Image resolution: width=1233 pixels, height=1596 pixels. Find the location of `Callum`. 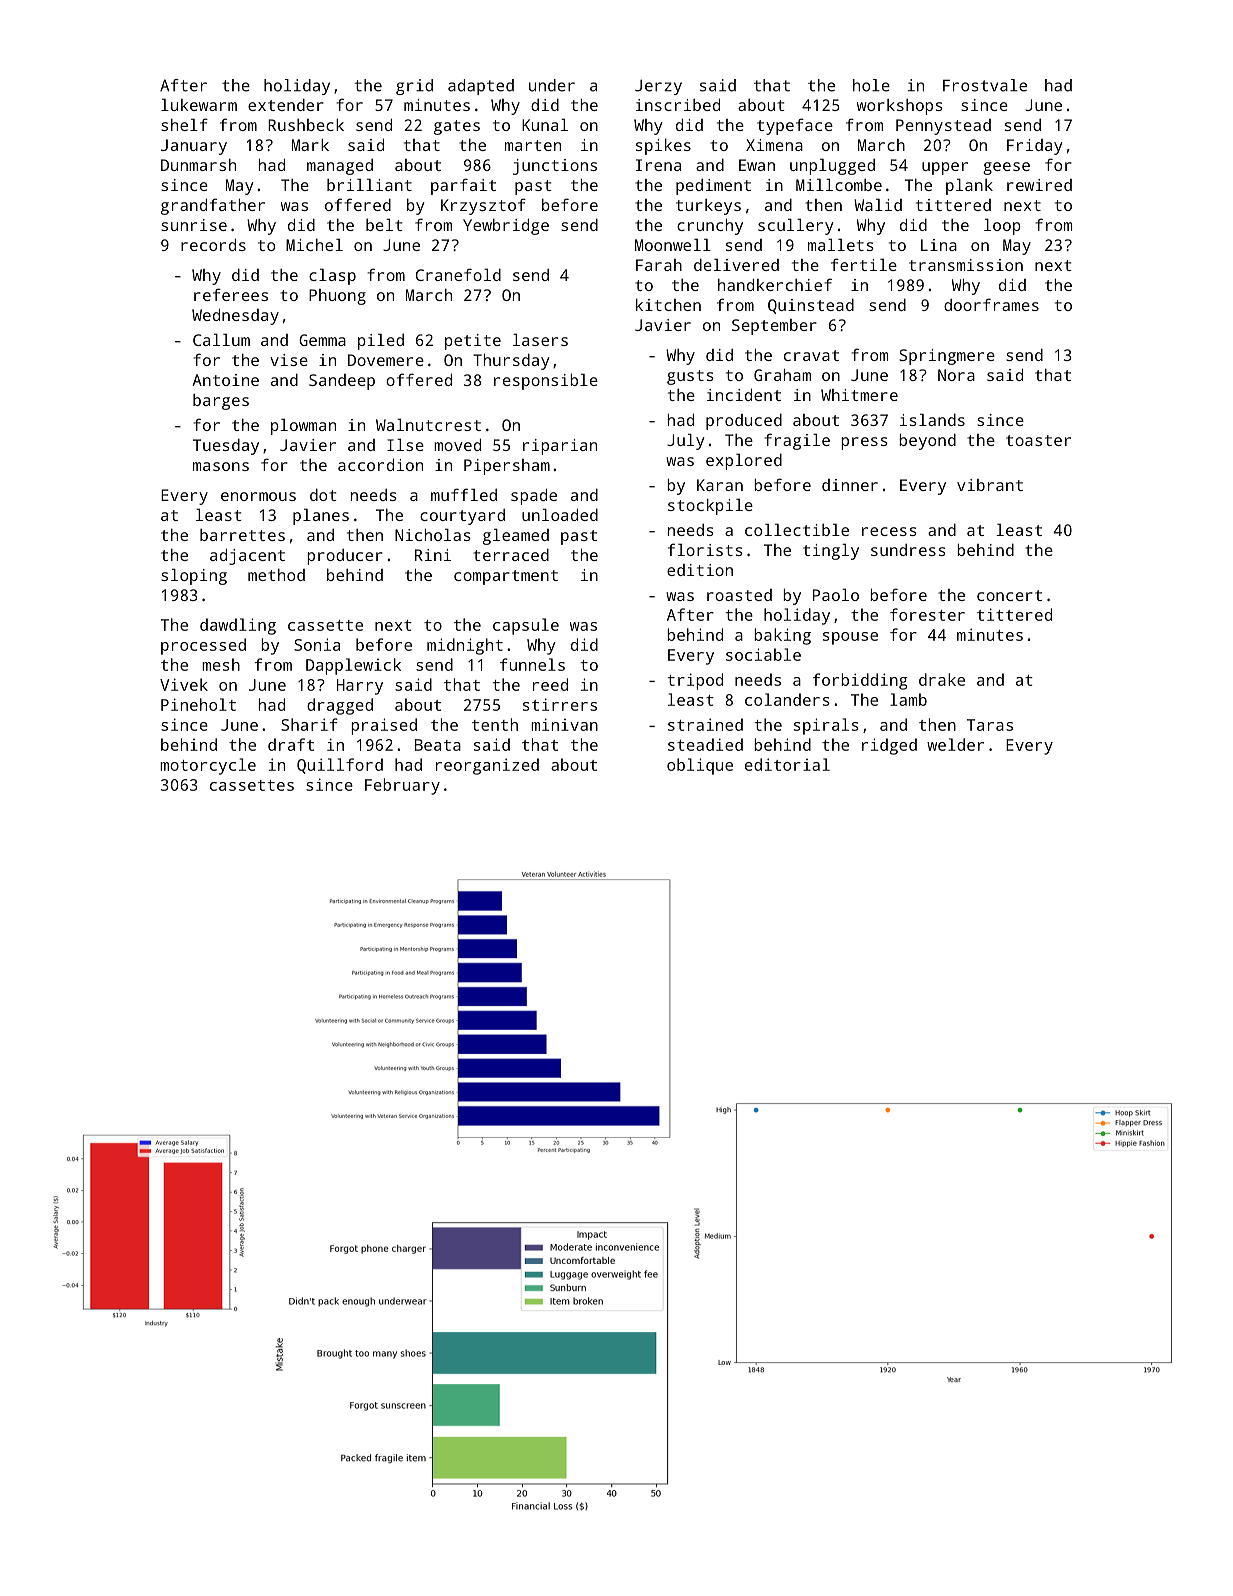

Callum is located at coordinates (221, 339).
